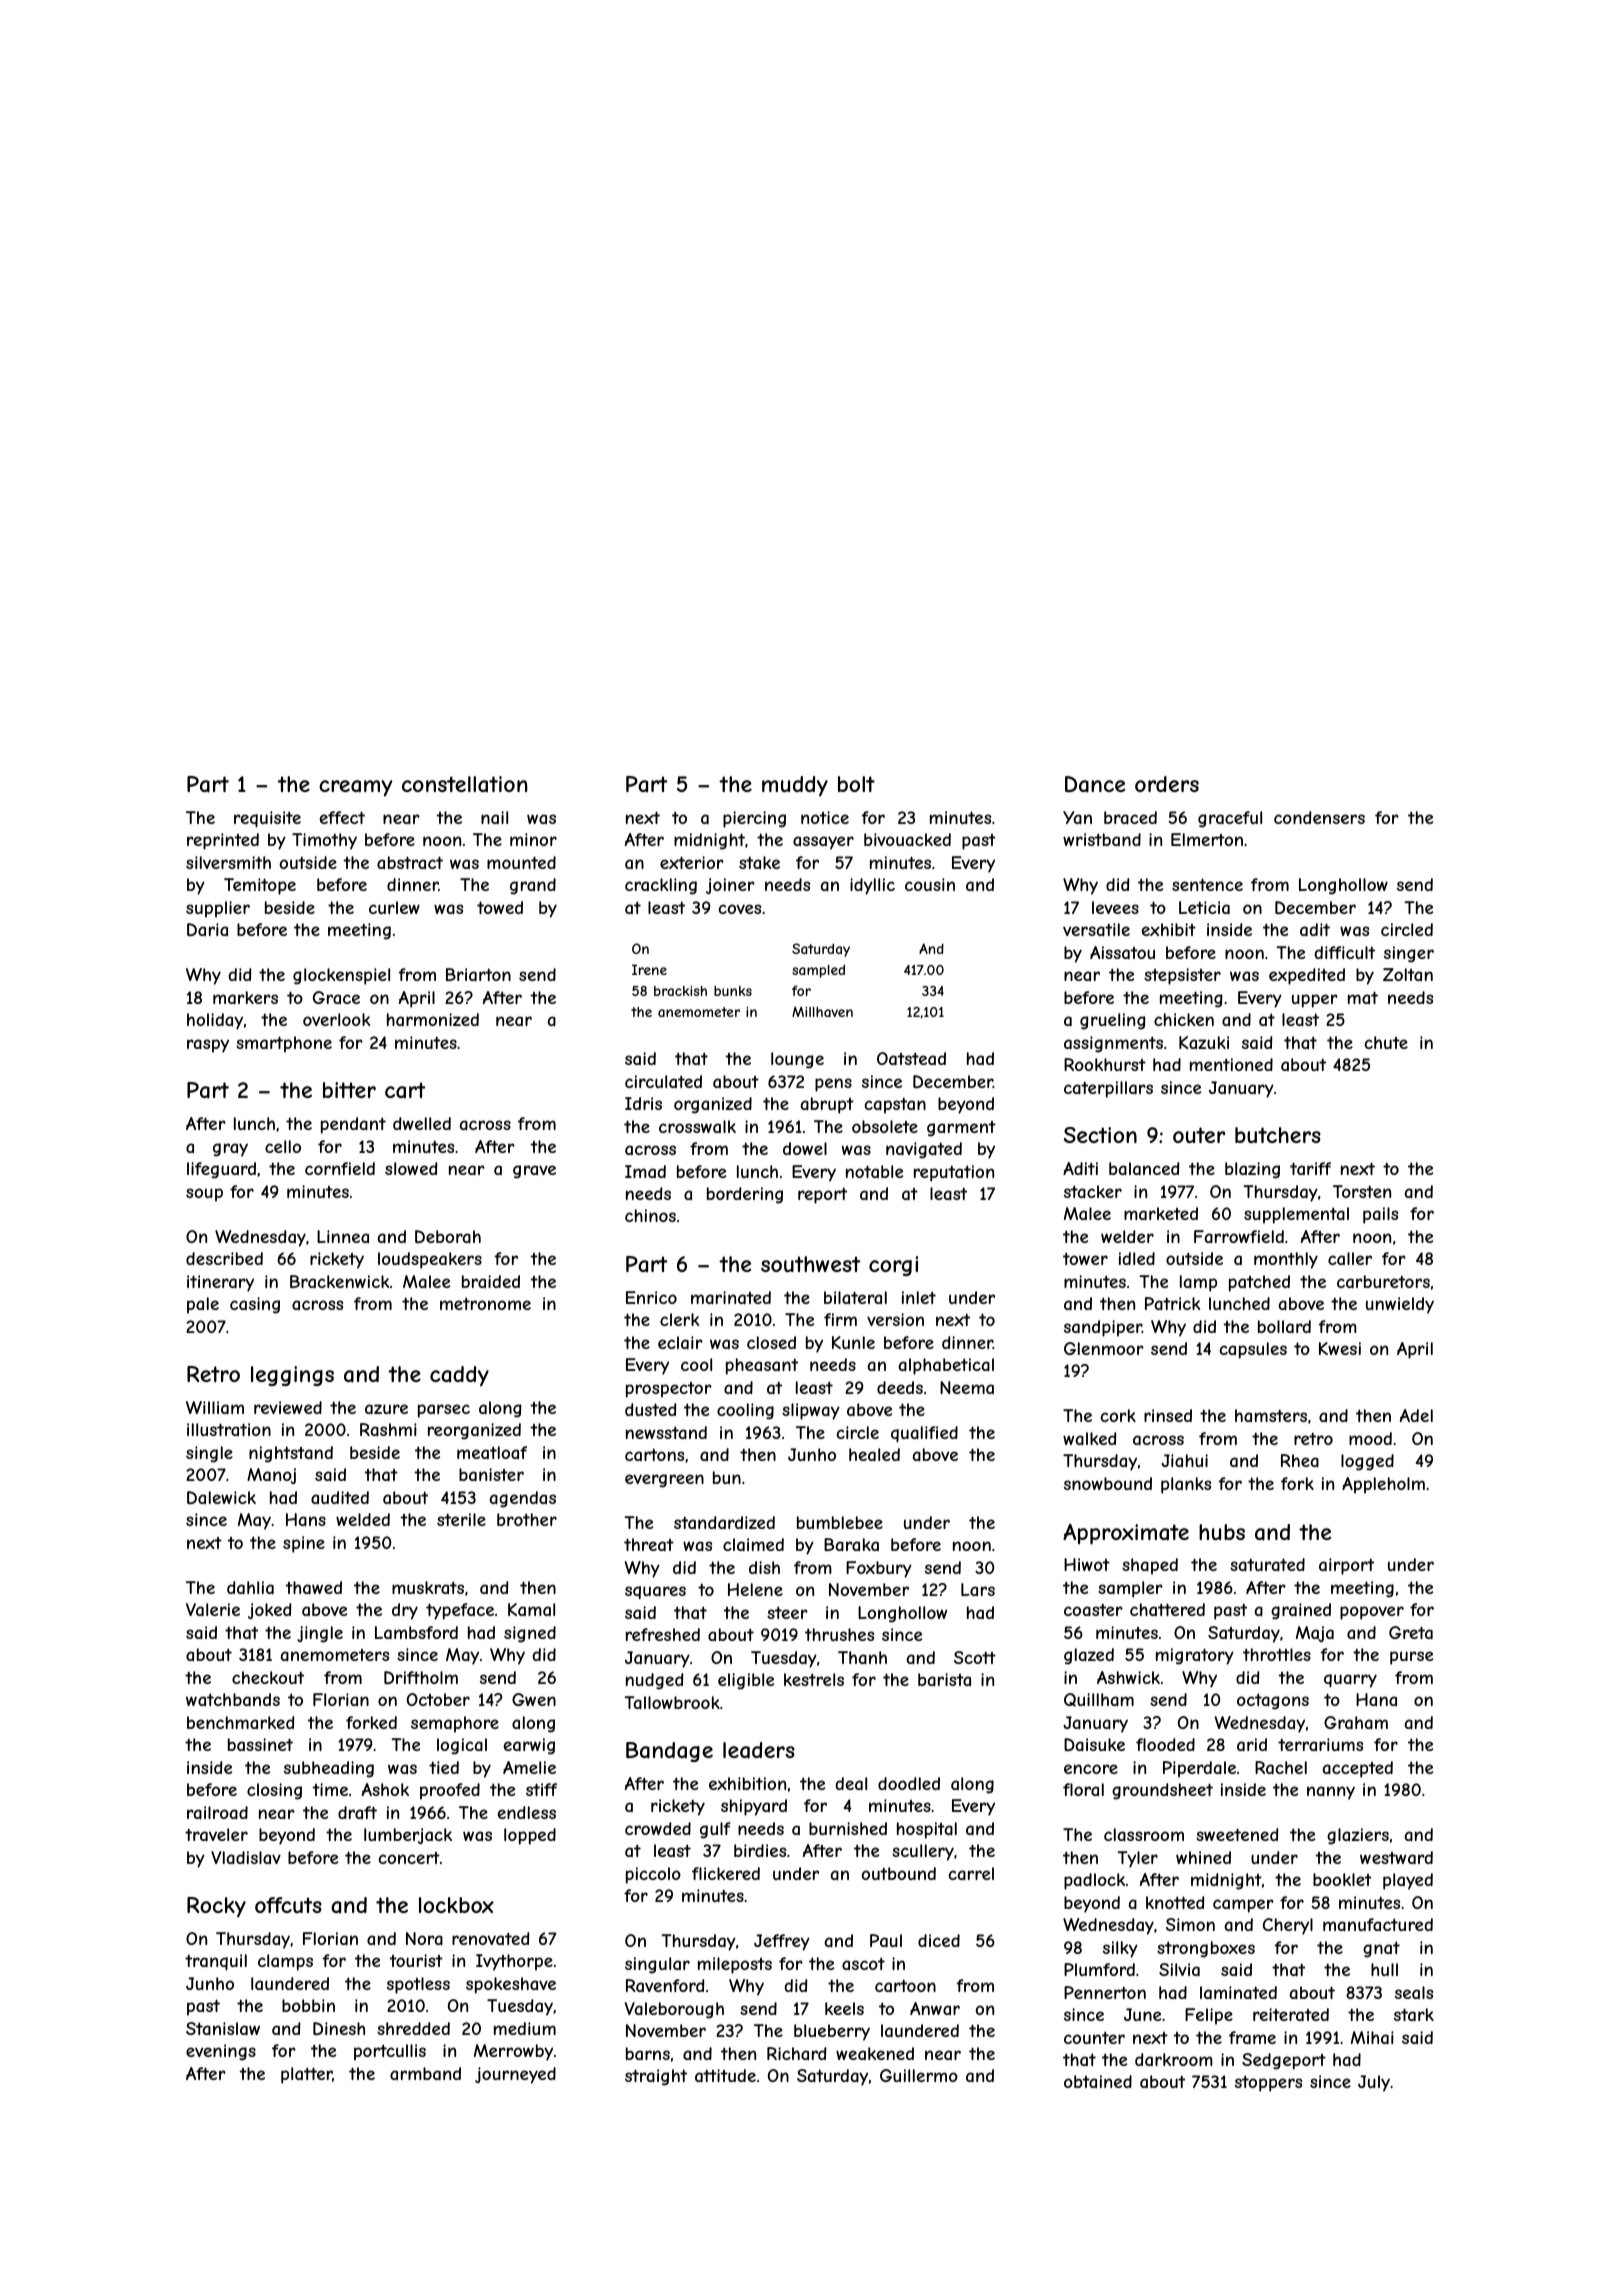 The width and height of the document is (1620, 2292). Describe the element at coordinates (530, 1836) in the document. I see `lopped` at that location.
